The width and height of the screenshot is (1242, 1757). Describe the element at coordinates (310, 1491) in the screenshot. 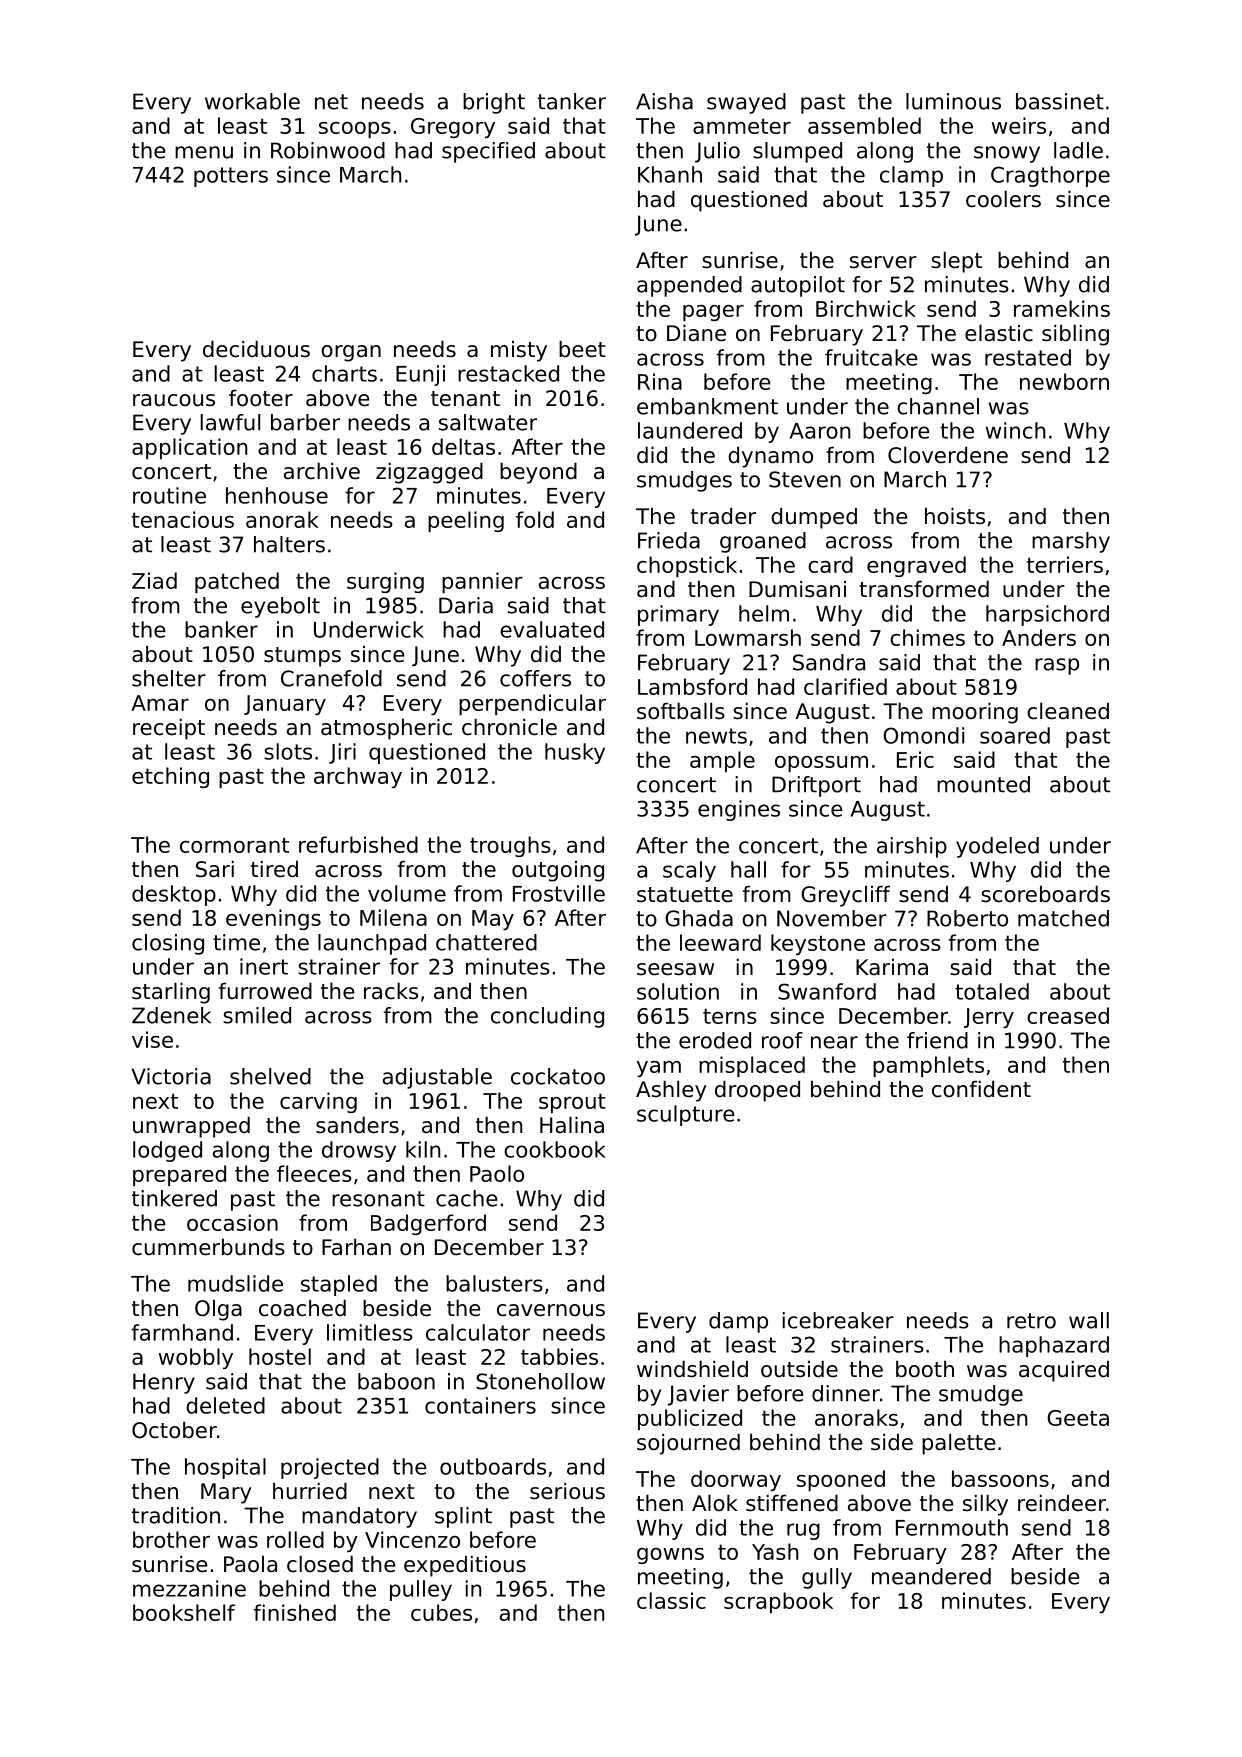

I see `hurried` at that location.
